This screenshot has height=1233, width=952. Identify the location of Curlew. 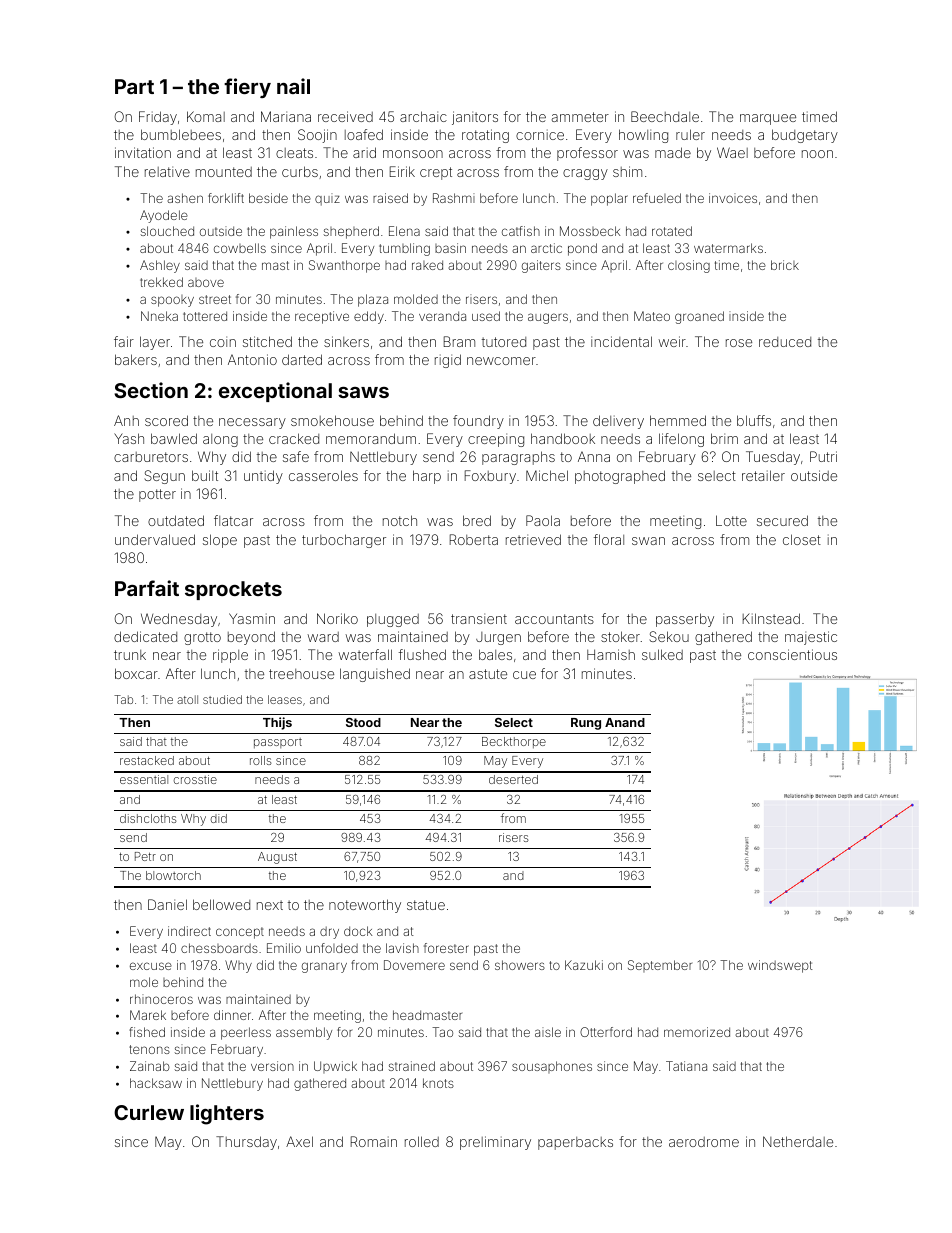
(149, 1112).
